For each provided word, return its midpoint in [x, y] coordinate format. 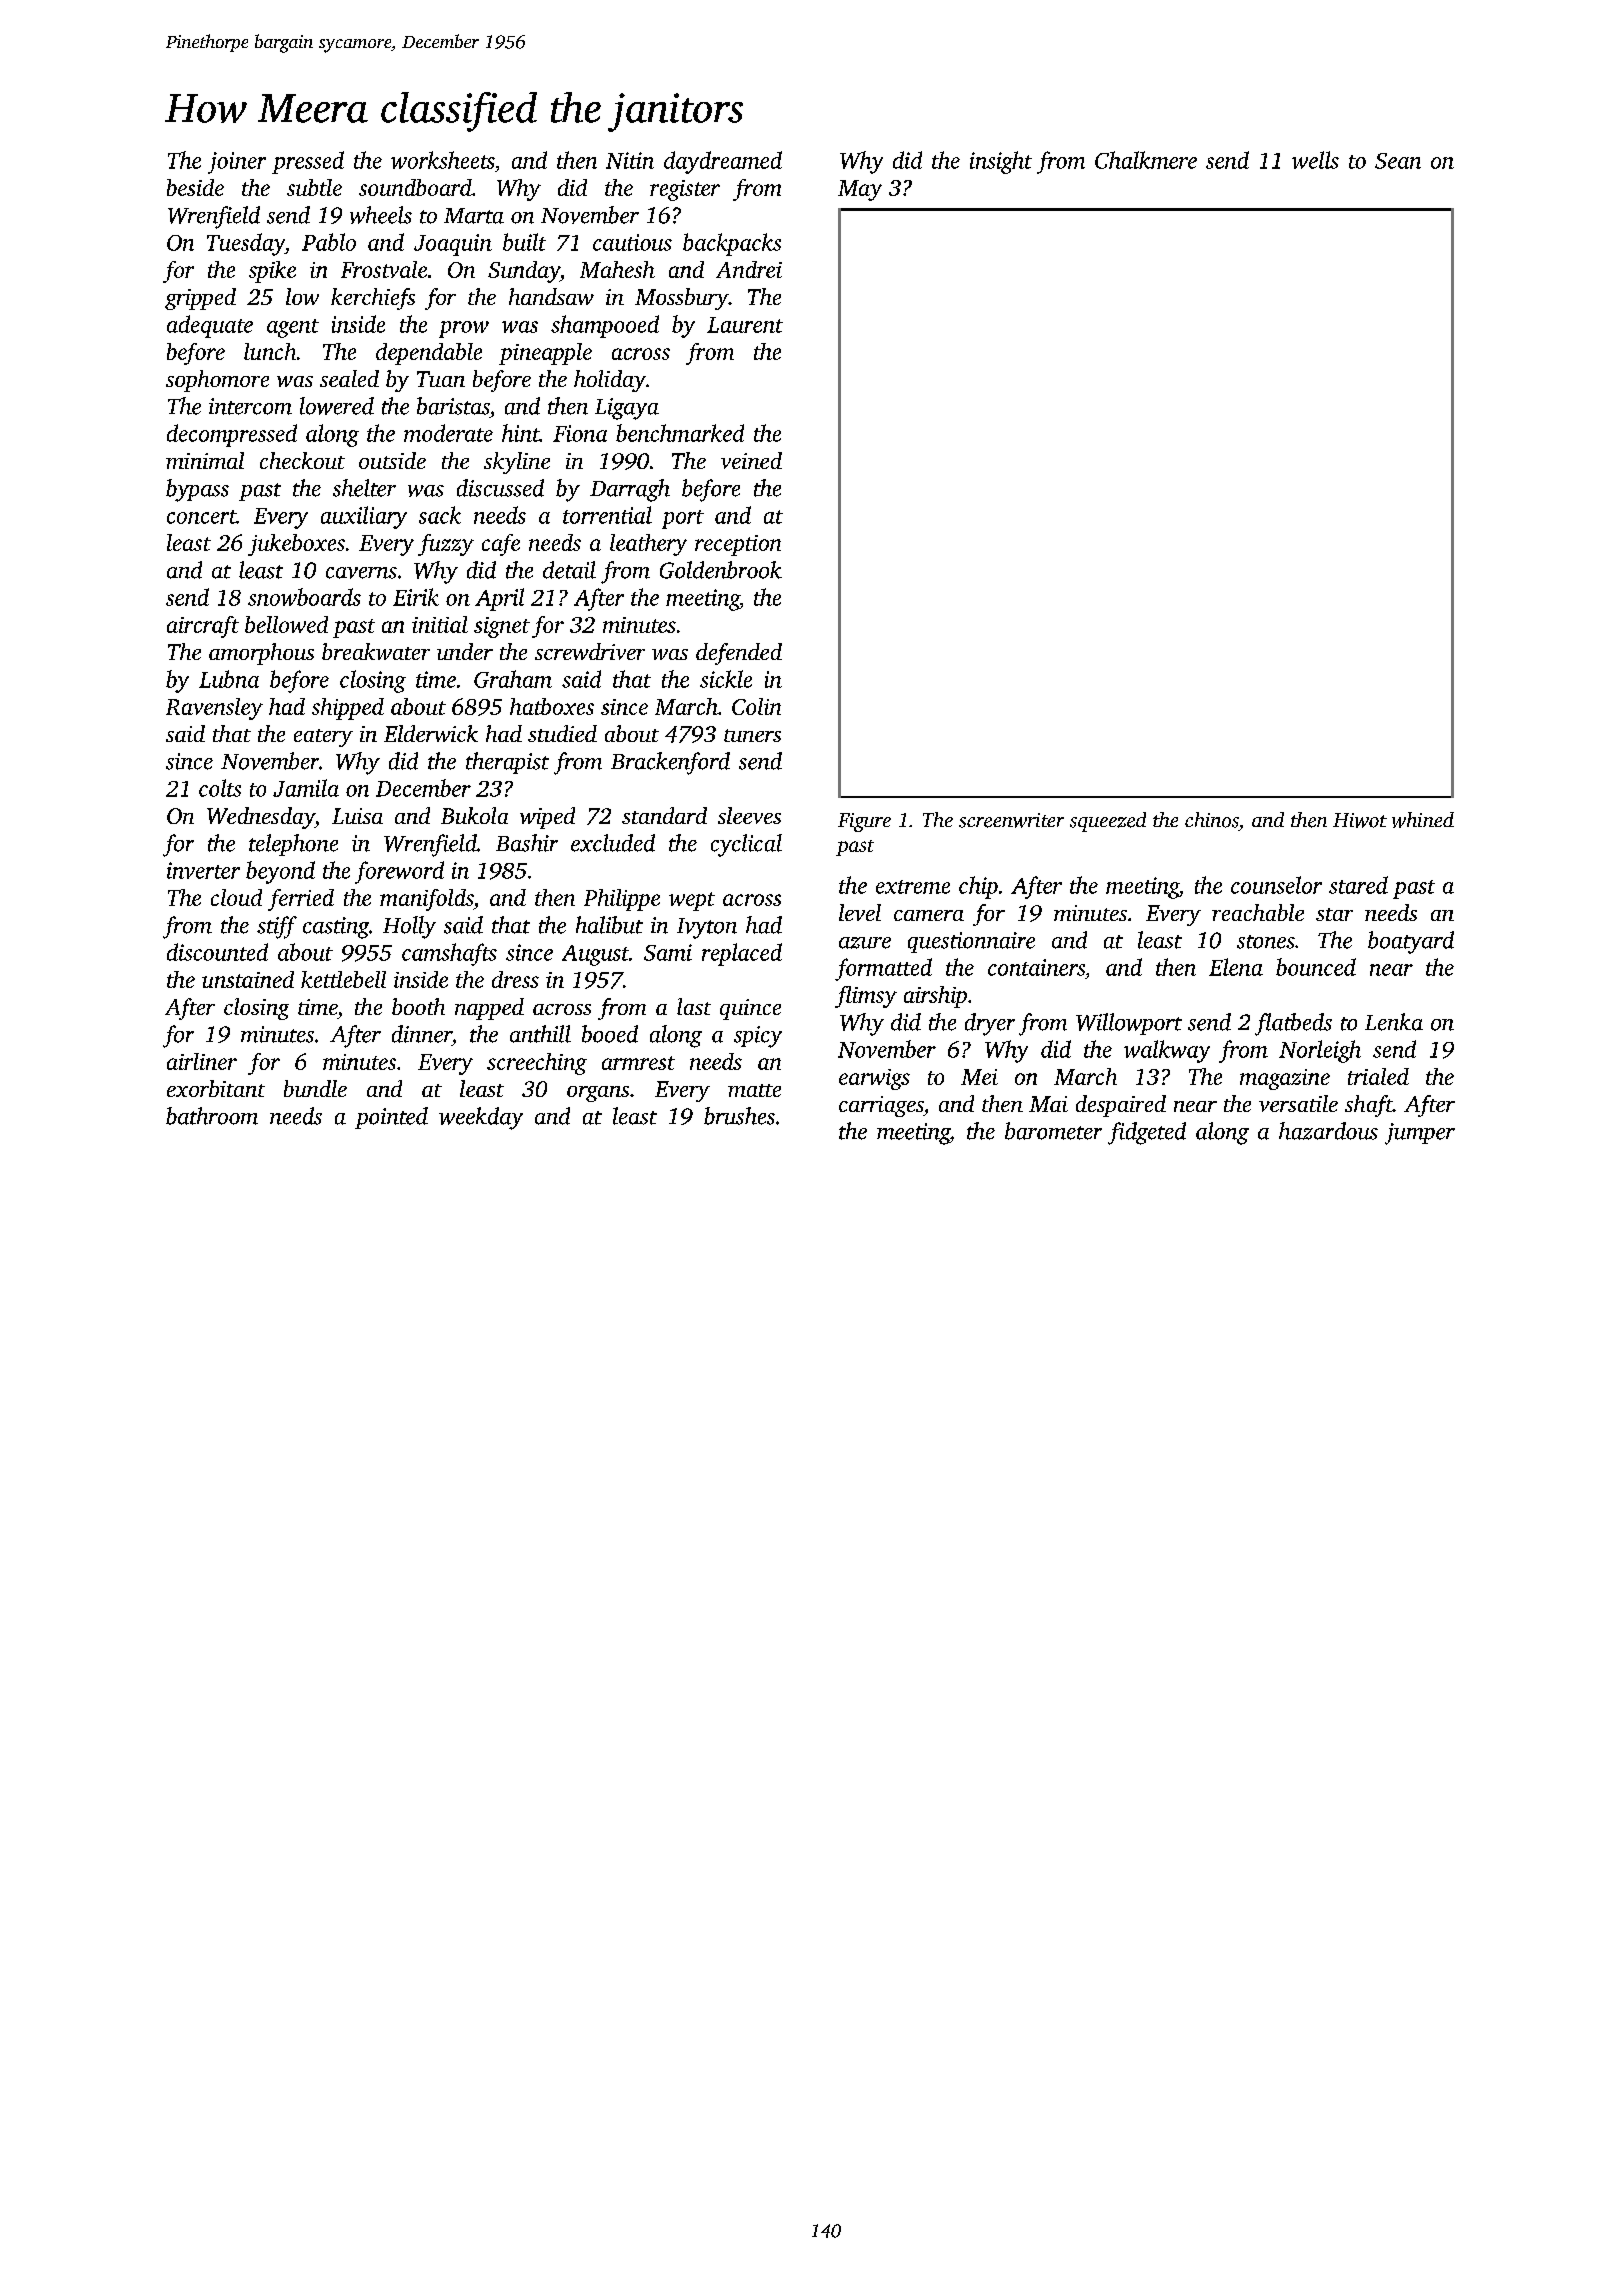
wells [1315, 160]
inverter [203, 870]
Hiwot [1360, 820]
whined [1423, 820]
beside [195, 187]
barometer [1053, 1131]
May [860, 190]
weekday [481, 1118]
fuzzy [446, 545]
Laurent [745, 325]
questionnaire [971, 942]
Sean [1398, 161]
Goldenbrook [721, 570]
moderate [448, 433]
